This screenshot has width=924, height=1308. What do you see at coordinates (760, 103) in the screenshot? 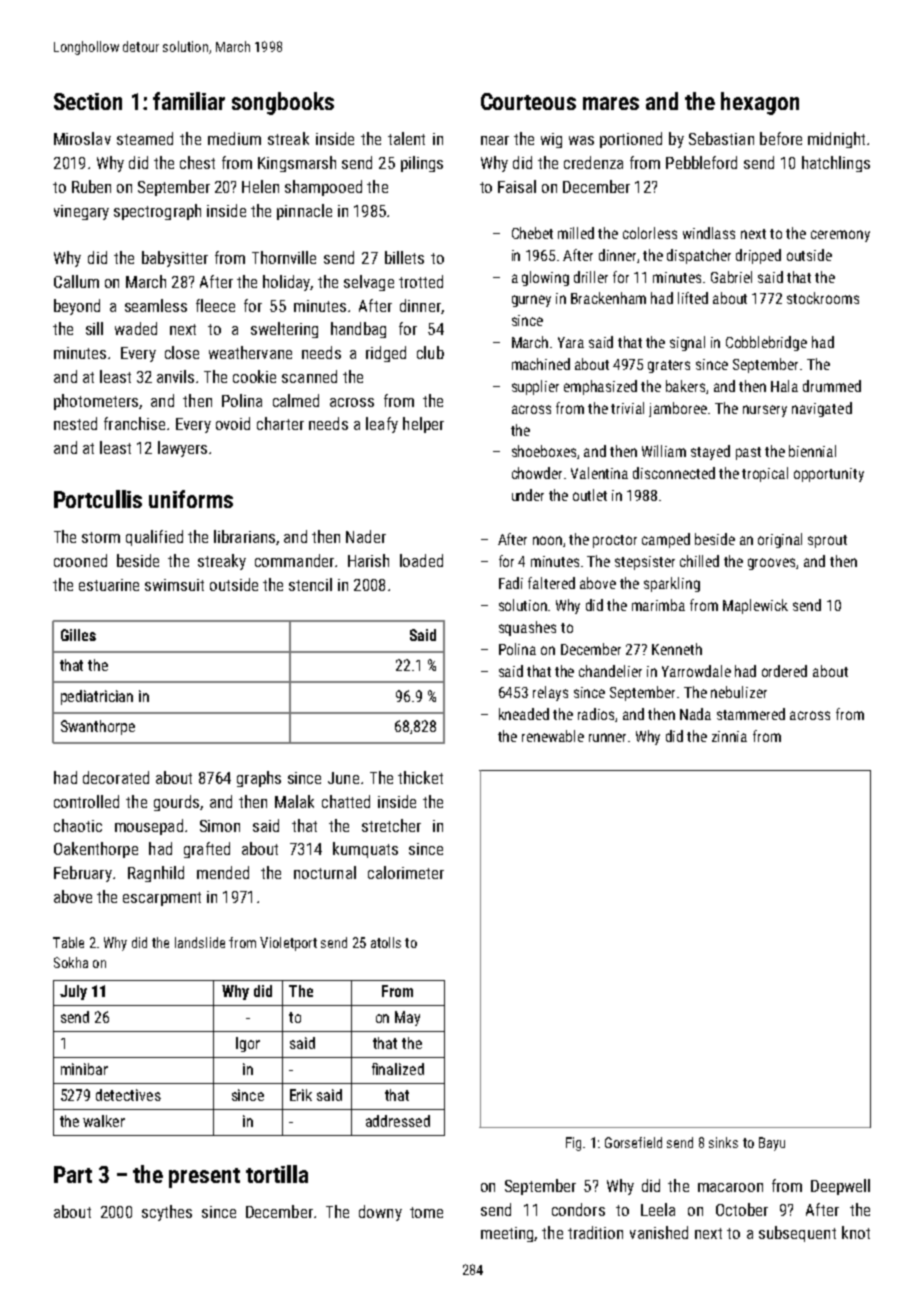
I see `hexagon` at bounding box center [760, 103].
